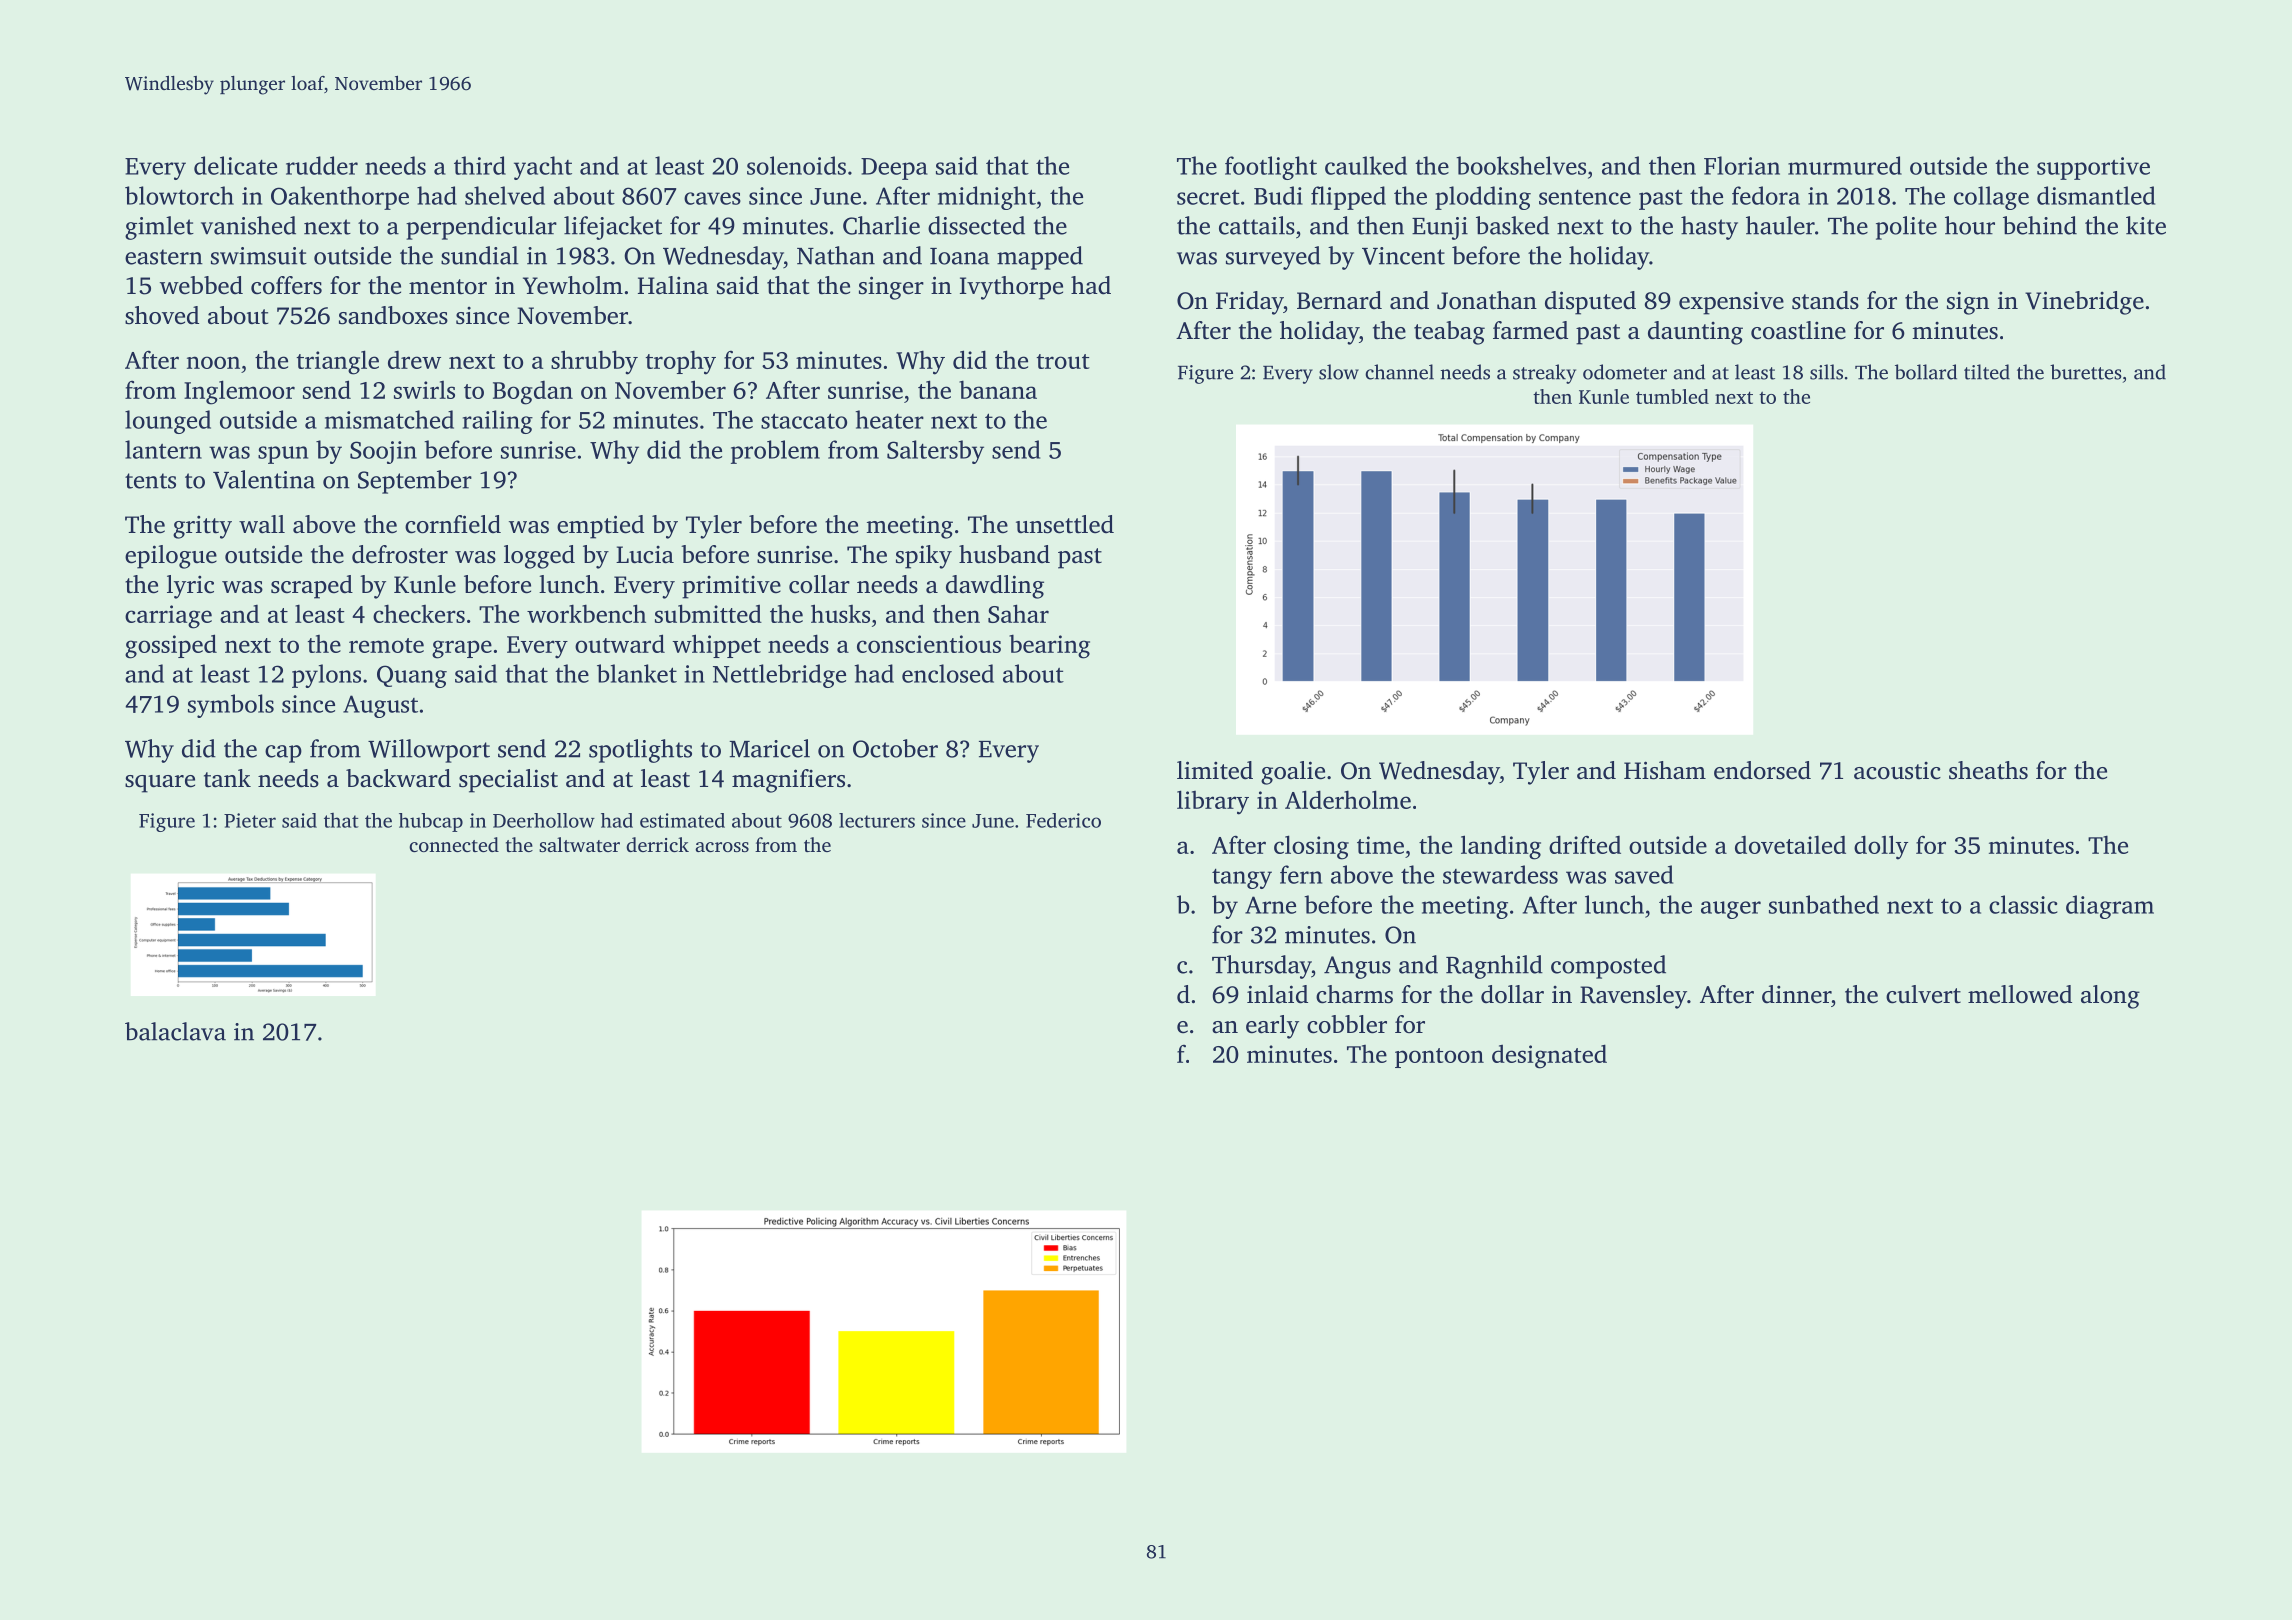 This screenshot has width=2292, height=1620. What do you see at coordinates (1742, 165) in the screenshot?
I see `Florian` at bounding box center [1742, 165].
